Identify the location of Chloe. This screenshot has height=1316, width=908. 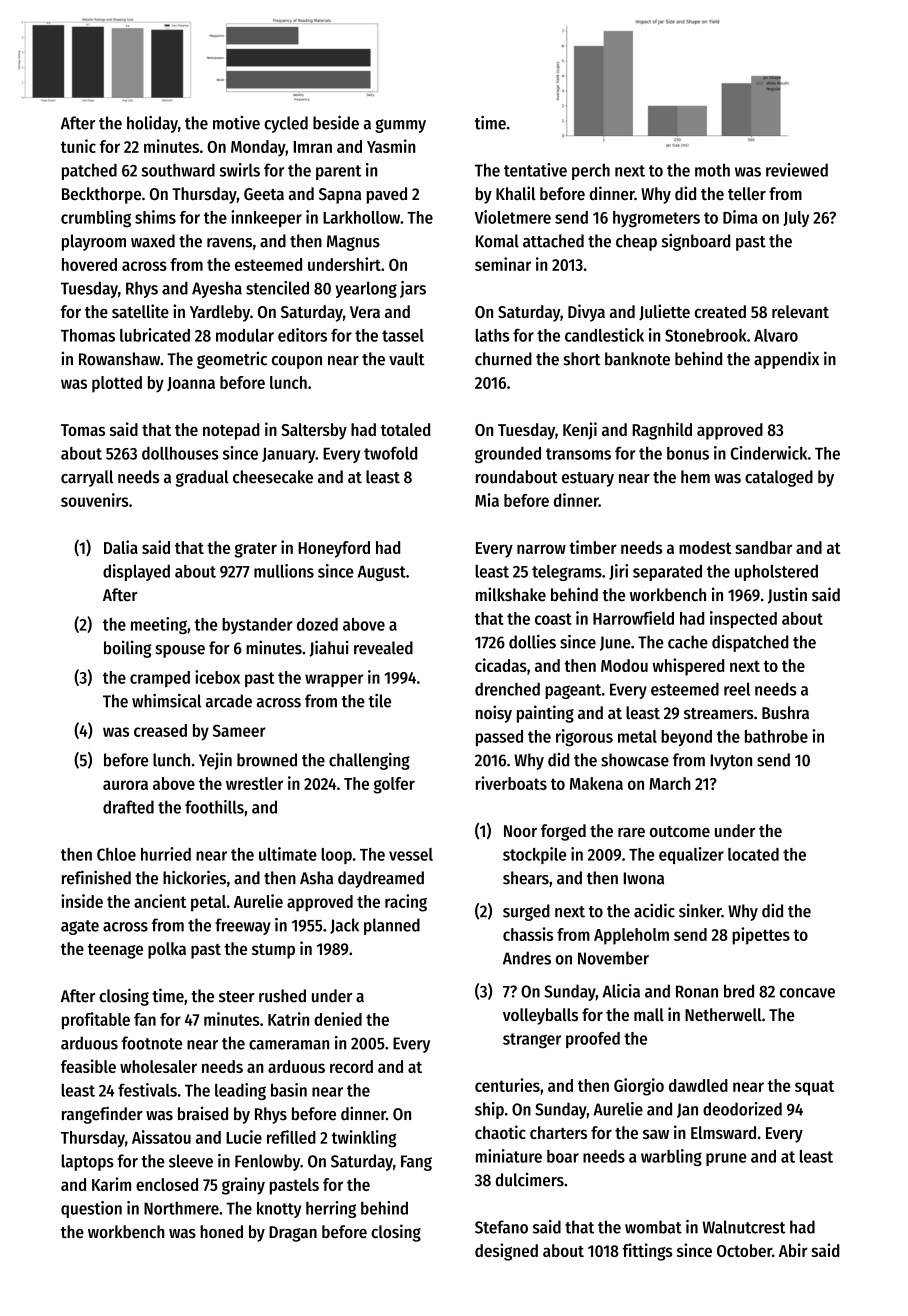
(116, 854).
